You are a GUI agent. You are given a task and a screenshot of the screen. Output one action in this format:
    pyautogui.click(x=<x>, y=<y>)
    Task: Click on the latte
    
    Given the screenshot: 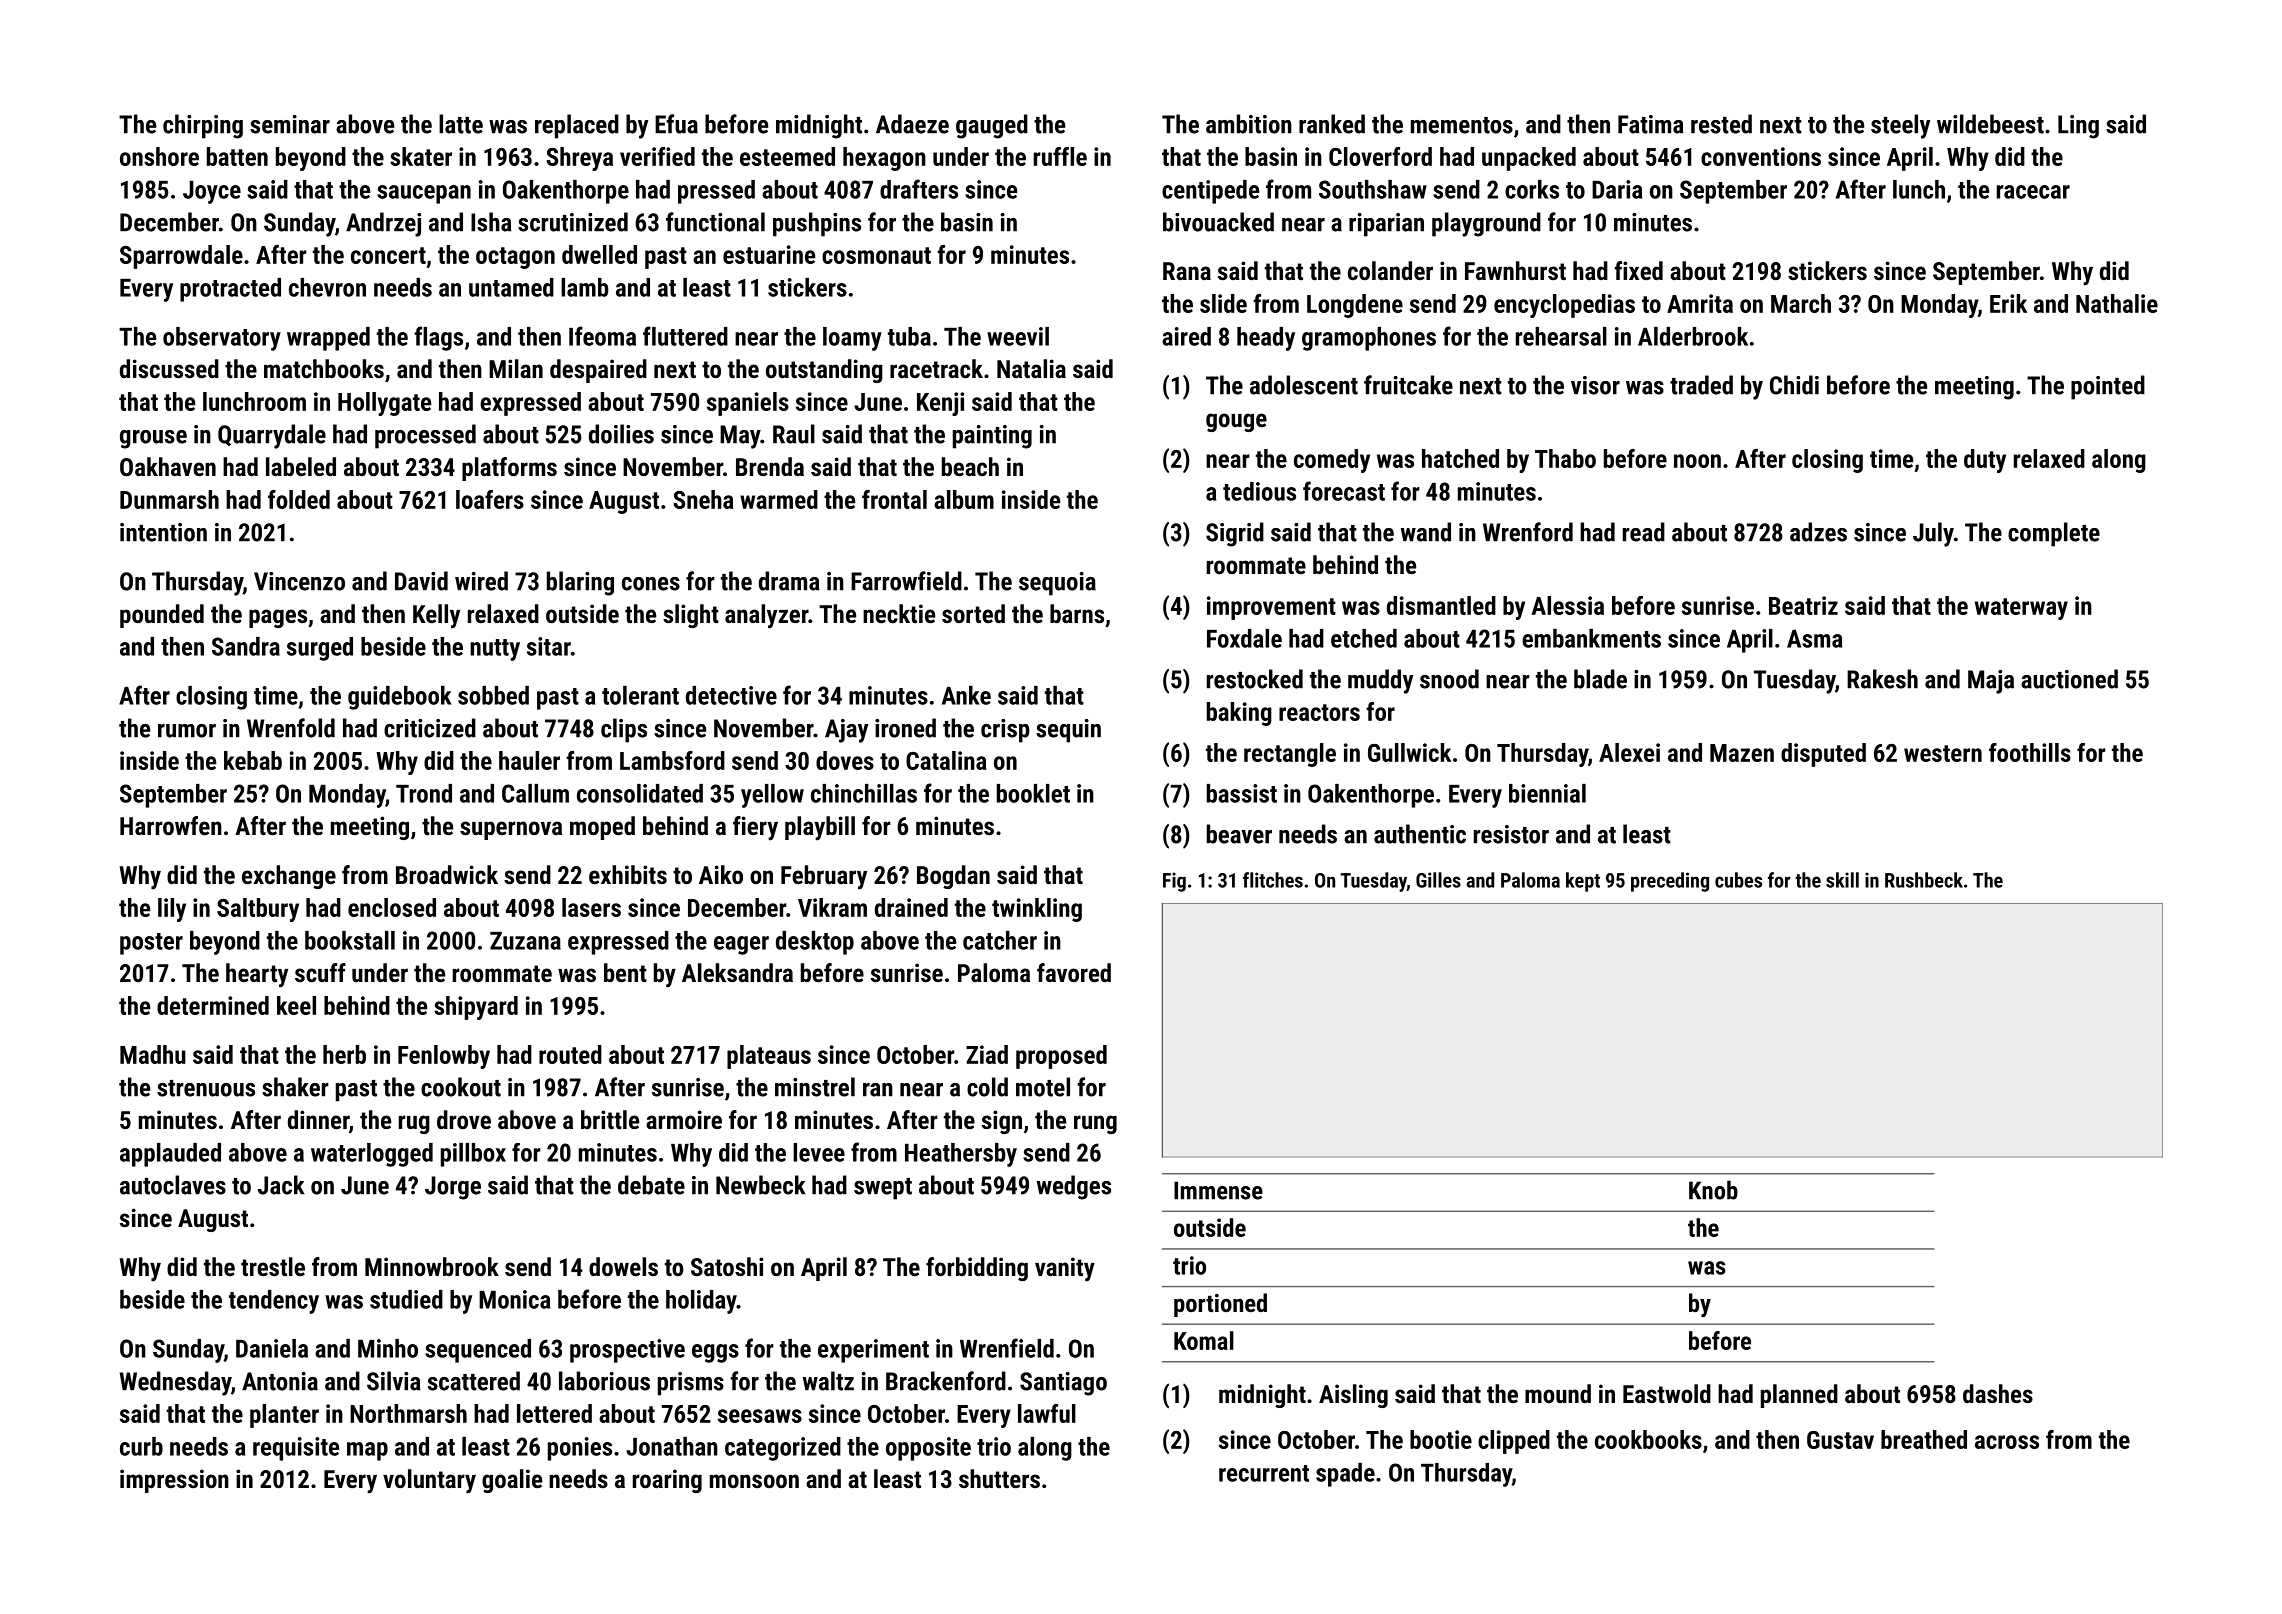 What is the action you would take?
    pyautogui.click(x=461, y=124)
